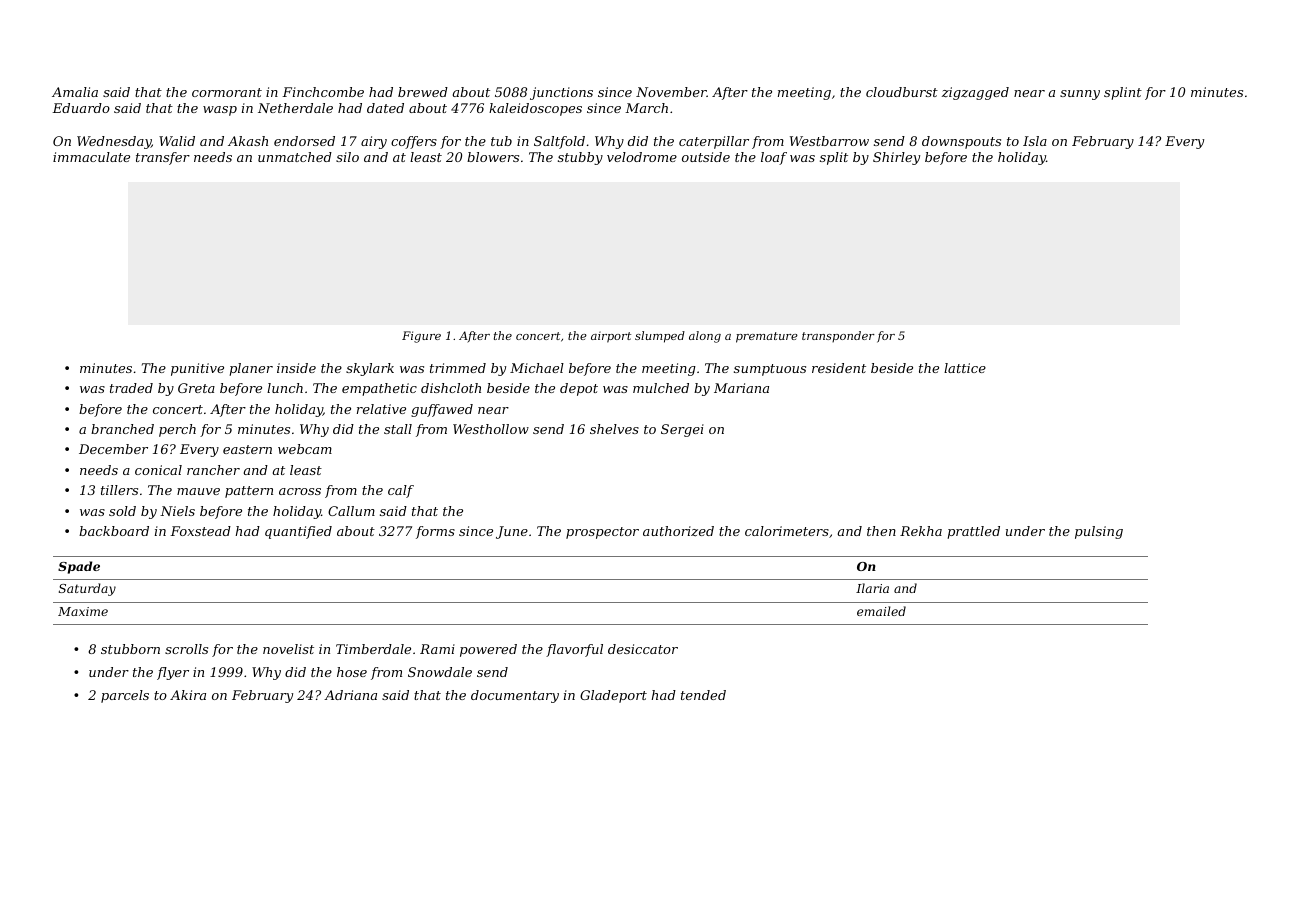 This image has height=924, width=1308. What do you see at coordinates (902, 92) in the image?
I see `cloudburst` at bounding box center [902, 92].
